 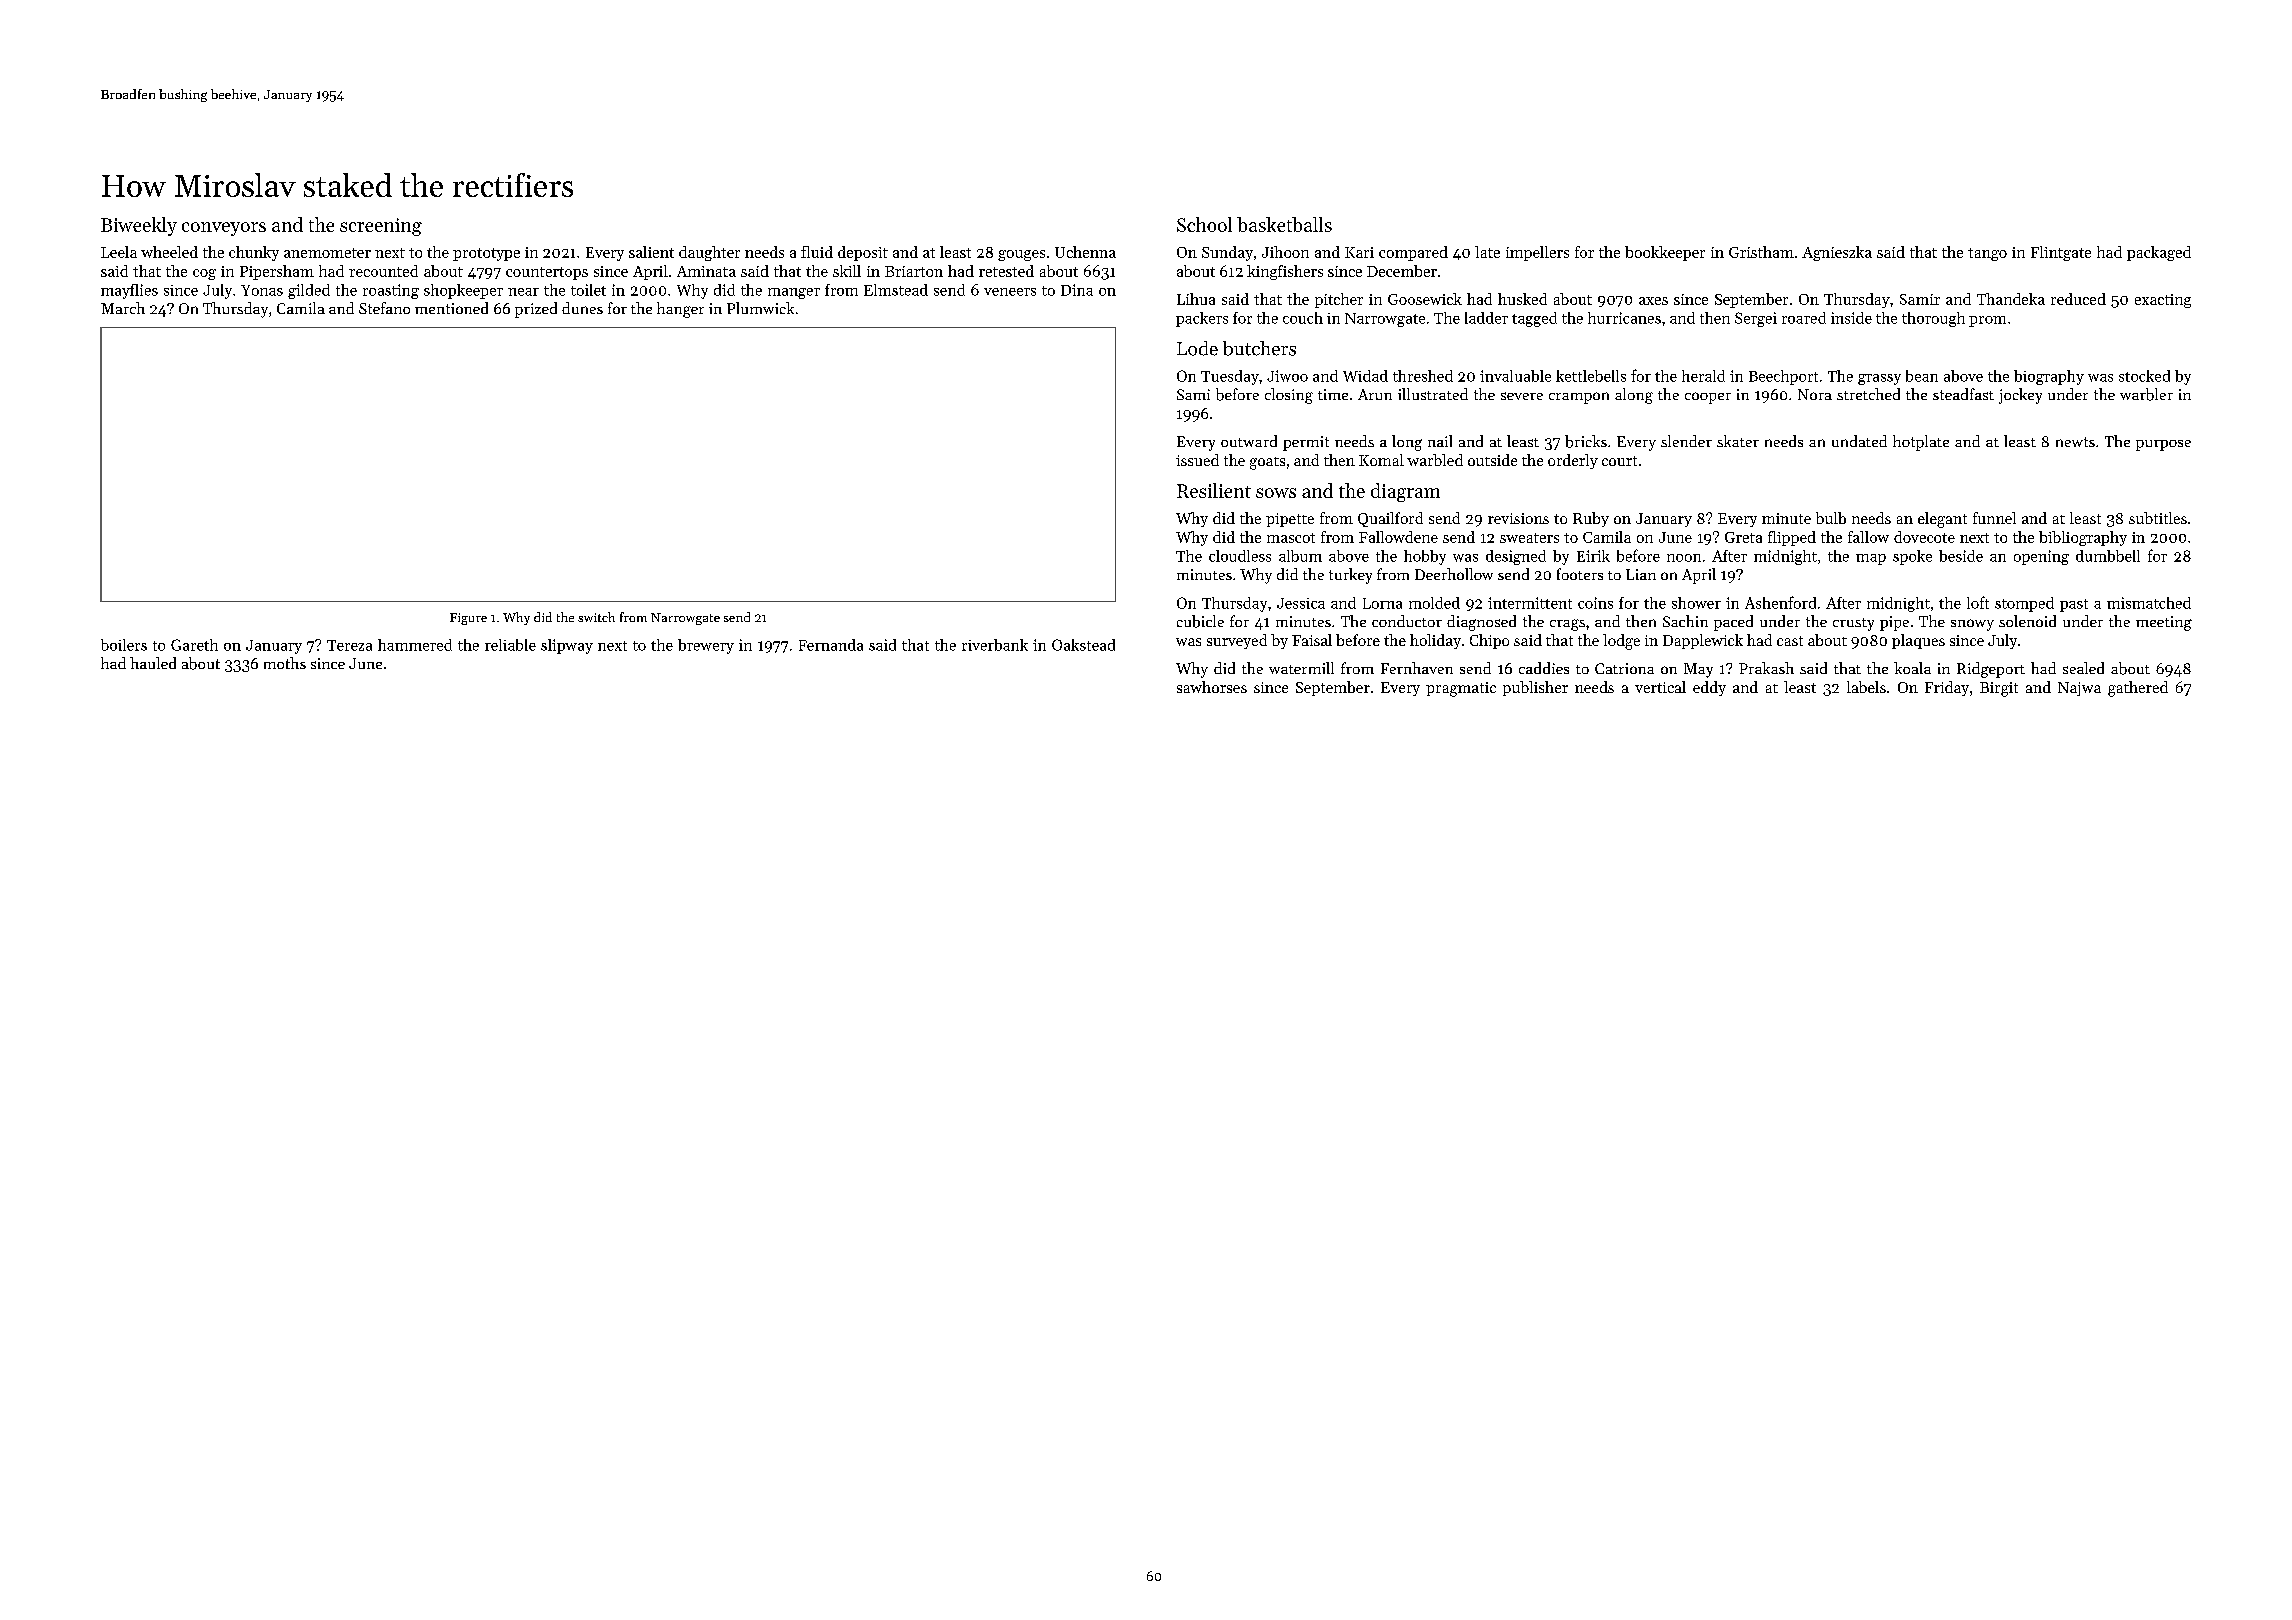 I want to click on Flintgate, so click(x=2061, y=253).
